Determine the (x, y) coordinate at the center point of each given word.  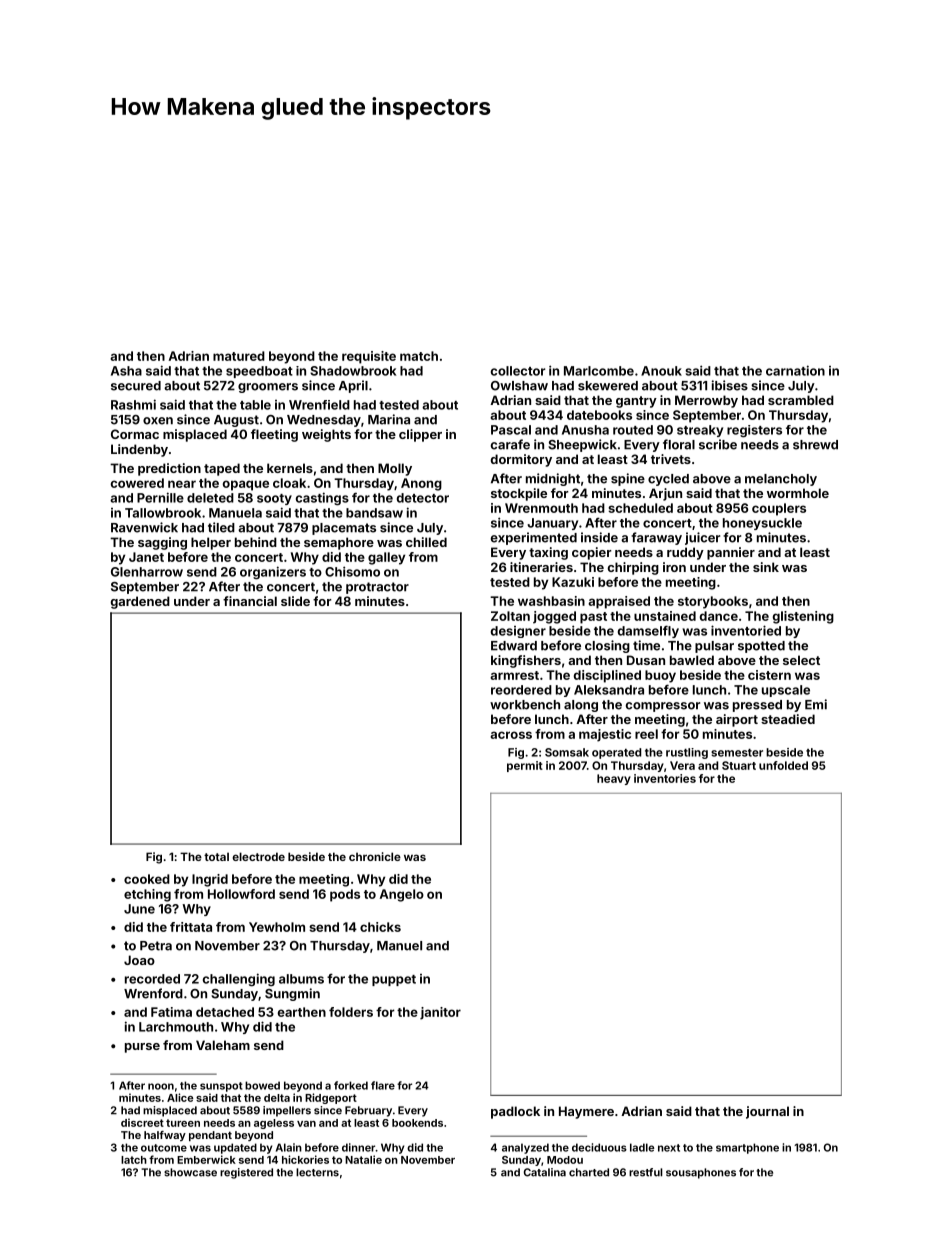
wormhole (798, 493)
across (511, 735)
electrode (258, 856)
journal (767, 1112)
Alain (289, 1147)
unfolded (783, 765)
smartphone (747, 1148)
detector (423, 498)
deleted (210, 498)
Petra (156, 946)
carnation (795, 370)
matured (239, 356)
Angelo (402, 895)
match (419, 356)
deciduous (599, 1147)
